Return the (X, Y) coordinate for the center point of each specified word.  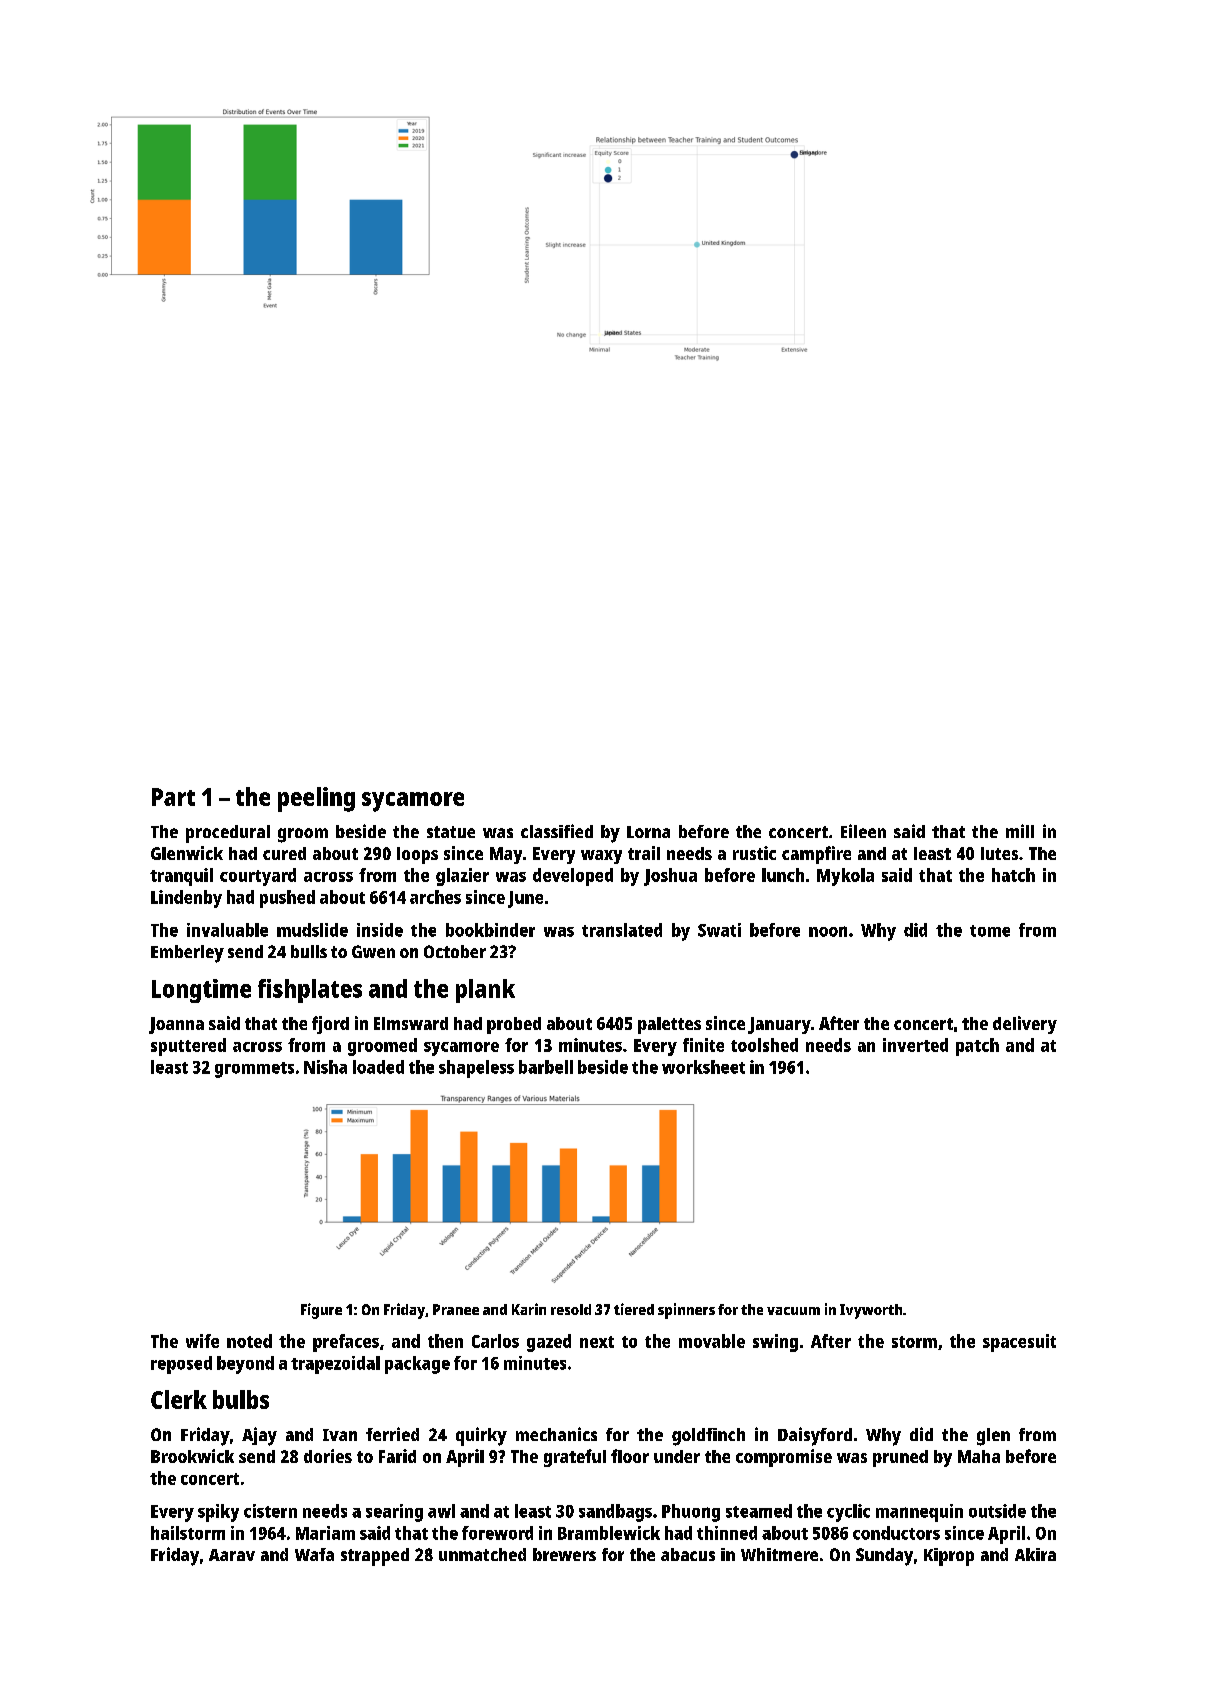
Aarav (232, 1555)
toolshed (764, 1045)
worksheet (703, 1067)
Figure (321, 1311)
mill (1020, 831)
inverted (915, 1045)
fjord (330, 1025)
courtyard (258, 877)
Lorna (648, 832)
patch (977, 1047)
